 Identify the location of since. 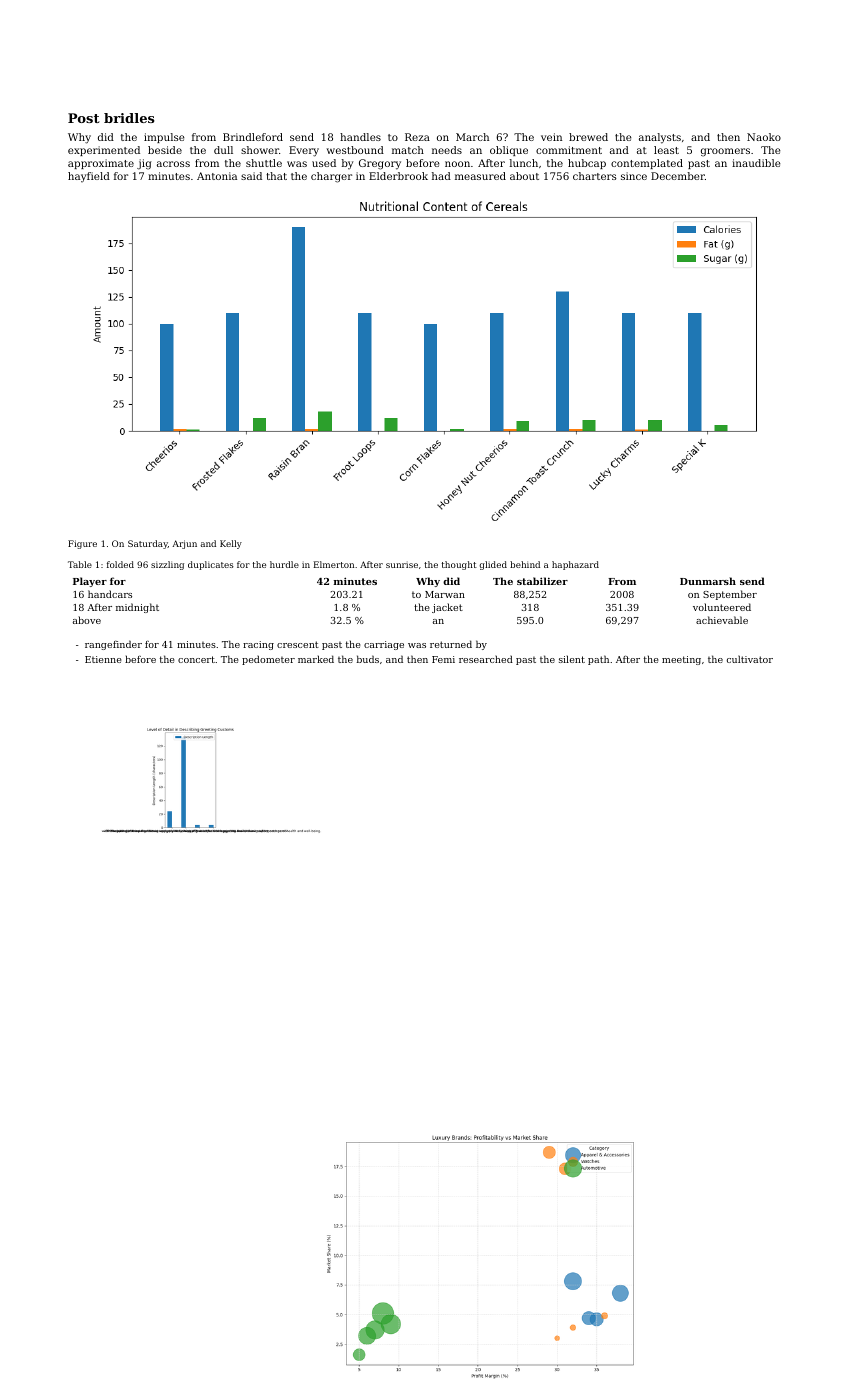
(634, 176).
